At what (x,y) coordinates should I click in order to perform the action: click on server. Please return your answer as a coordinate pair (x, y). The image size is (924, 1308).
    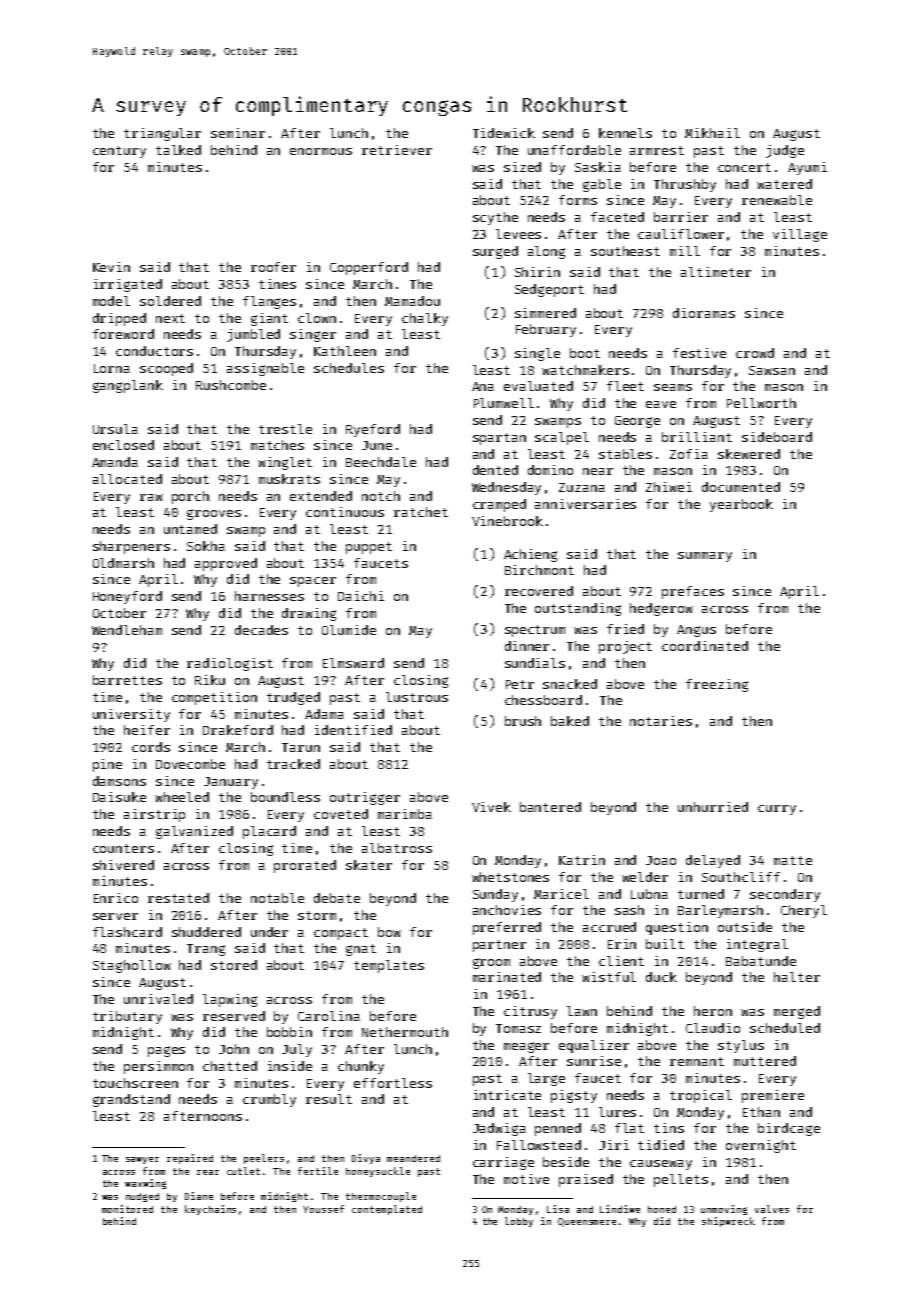
    Looking at the image, I should click on (115, 916).
